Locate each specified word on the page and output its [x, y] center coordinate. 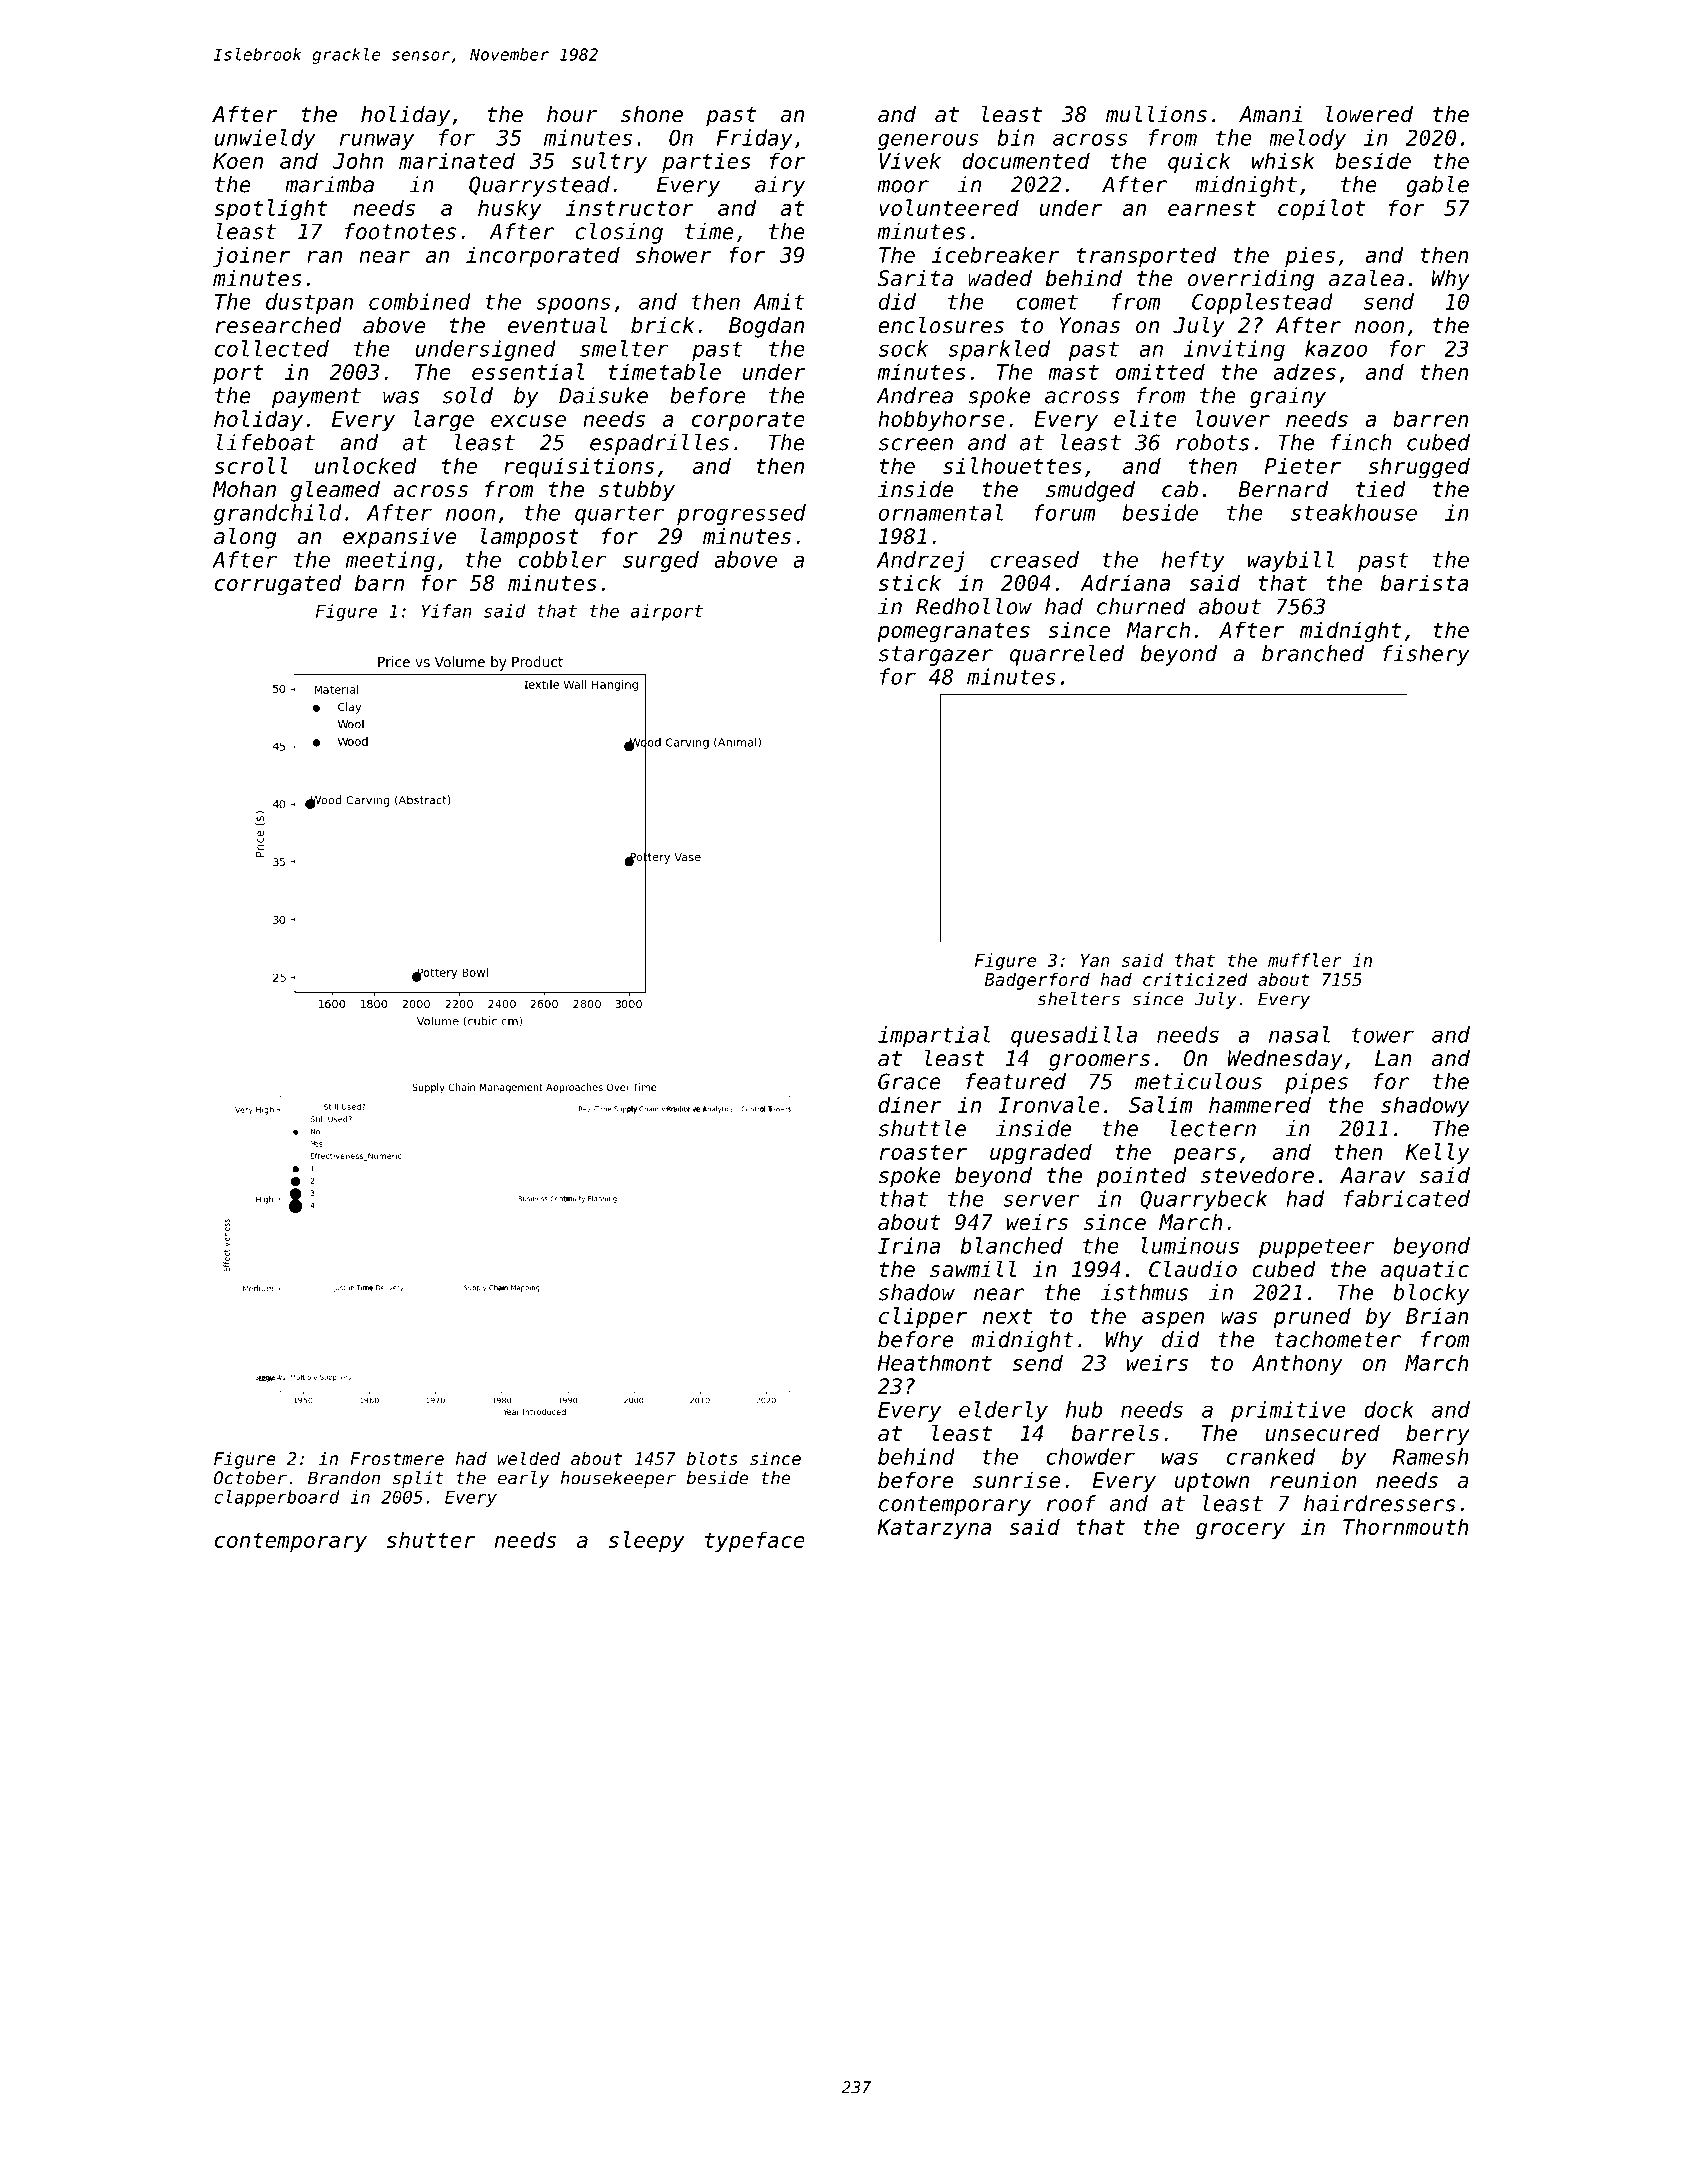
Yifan [447, 611]
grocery [1240, 1531]
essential [528, 371]
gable [1437, 186]
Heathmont [934, 1362]
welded [529, 1458]
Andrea [915, 395]
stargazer [936, 656]
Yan [1095, 960]
